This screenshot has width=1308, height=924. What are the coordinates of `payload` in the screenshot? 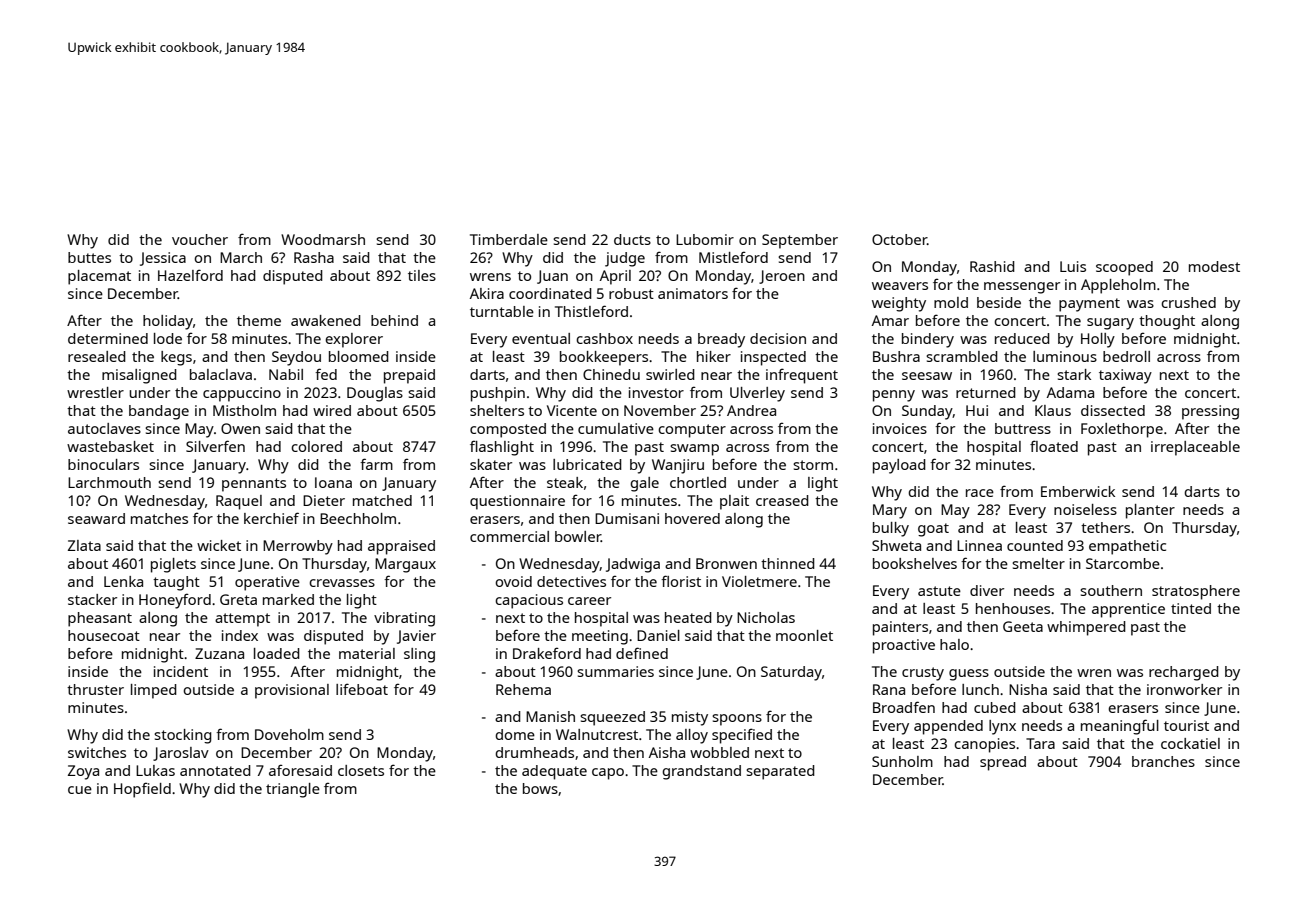 It's located at (899, 466).
